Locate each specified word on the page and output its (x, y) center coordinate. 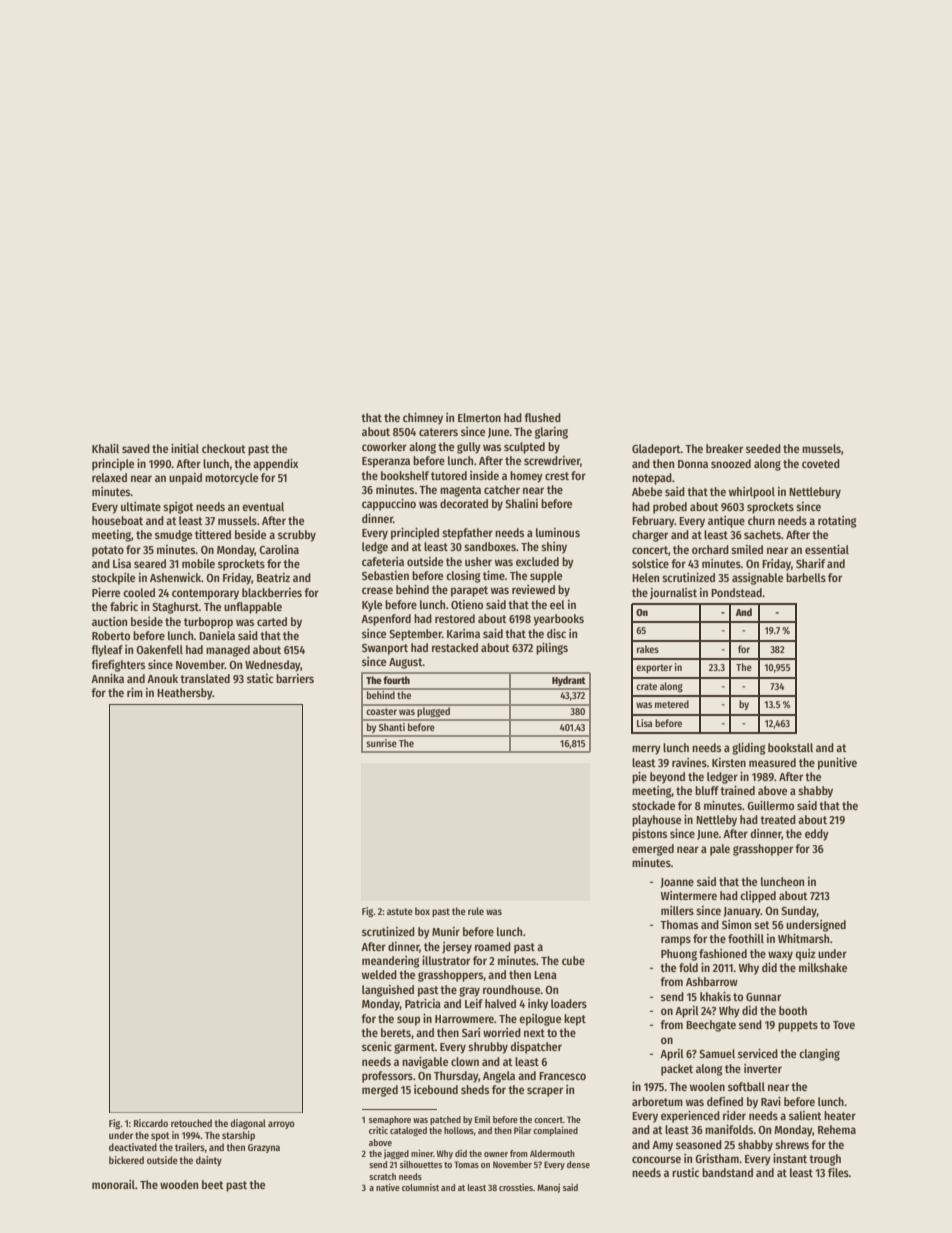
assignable (757, 579)
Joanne (677, 883)
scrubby (297, 536)
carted (272, 621)
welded (379, 974)
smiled (747, 549)
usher (478, 561)
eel (557, 604)
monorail (113, 1184)
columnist (420, 1187)
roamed (493, 946)
